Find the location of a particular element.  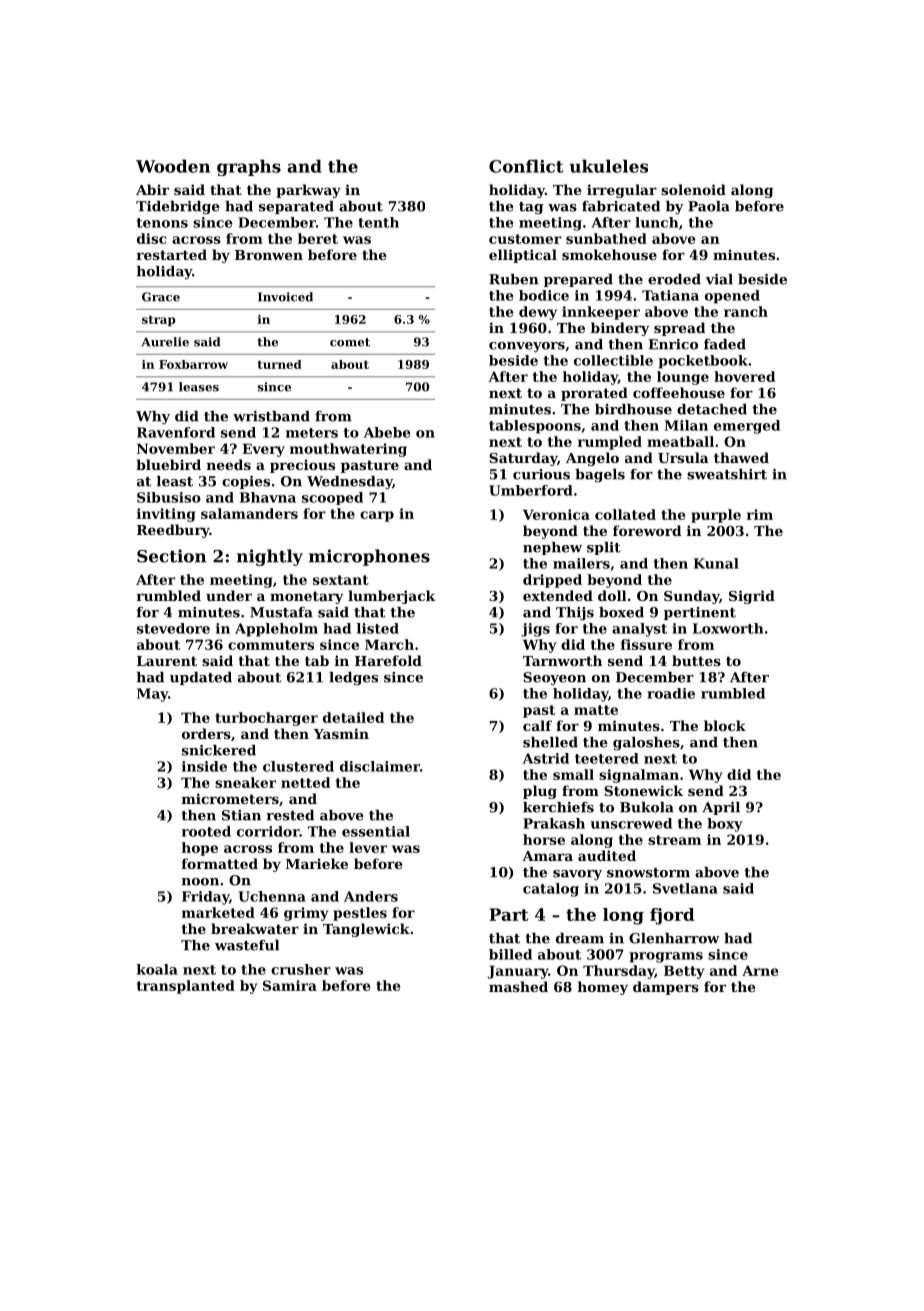

koala is located at coordinates (157, 969).
